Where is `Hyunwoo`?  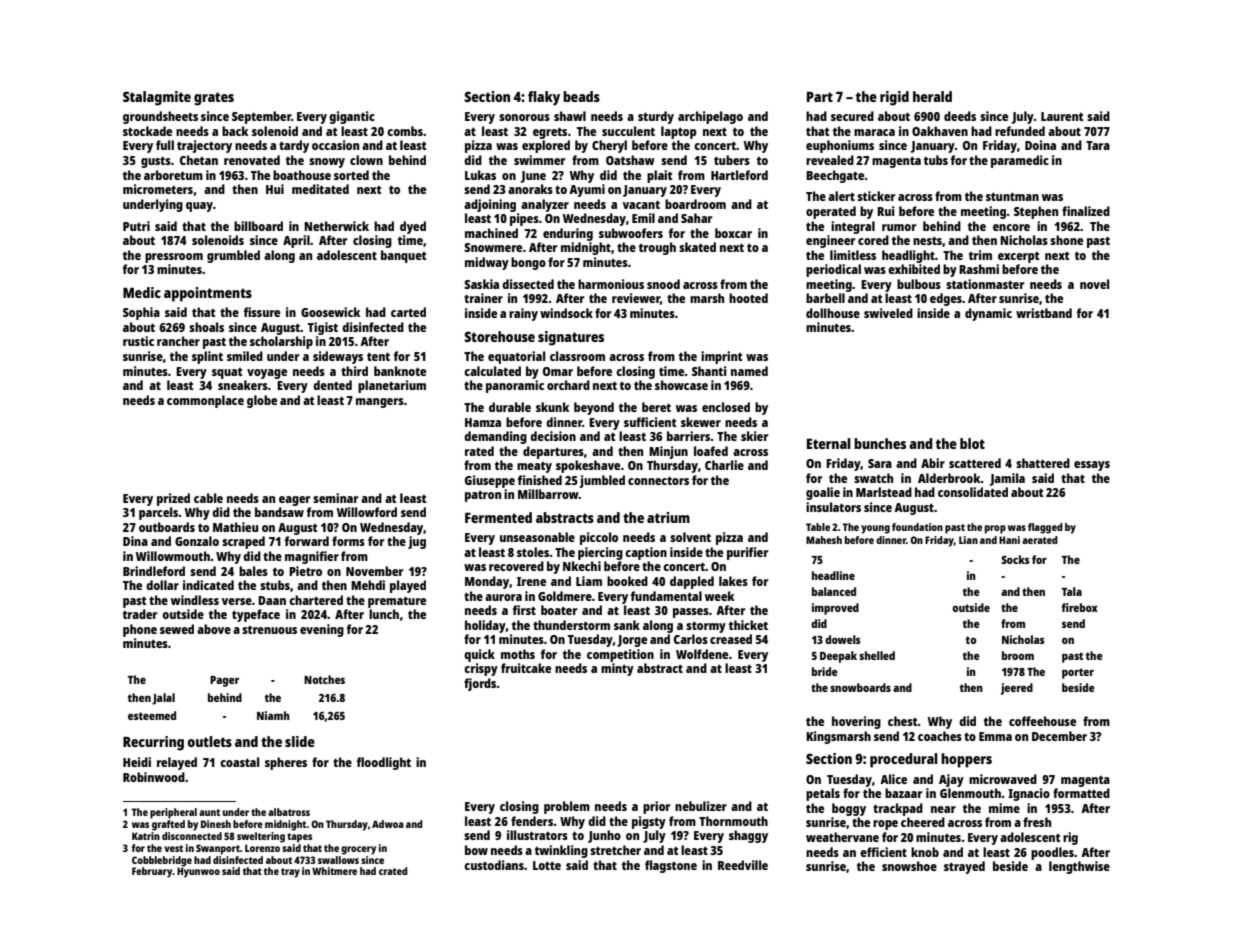 Hyunwoo is located at coordinates (198, 872).
